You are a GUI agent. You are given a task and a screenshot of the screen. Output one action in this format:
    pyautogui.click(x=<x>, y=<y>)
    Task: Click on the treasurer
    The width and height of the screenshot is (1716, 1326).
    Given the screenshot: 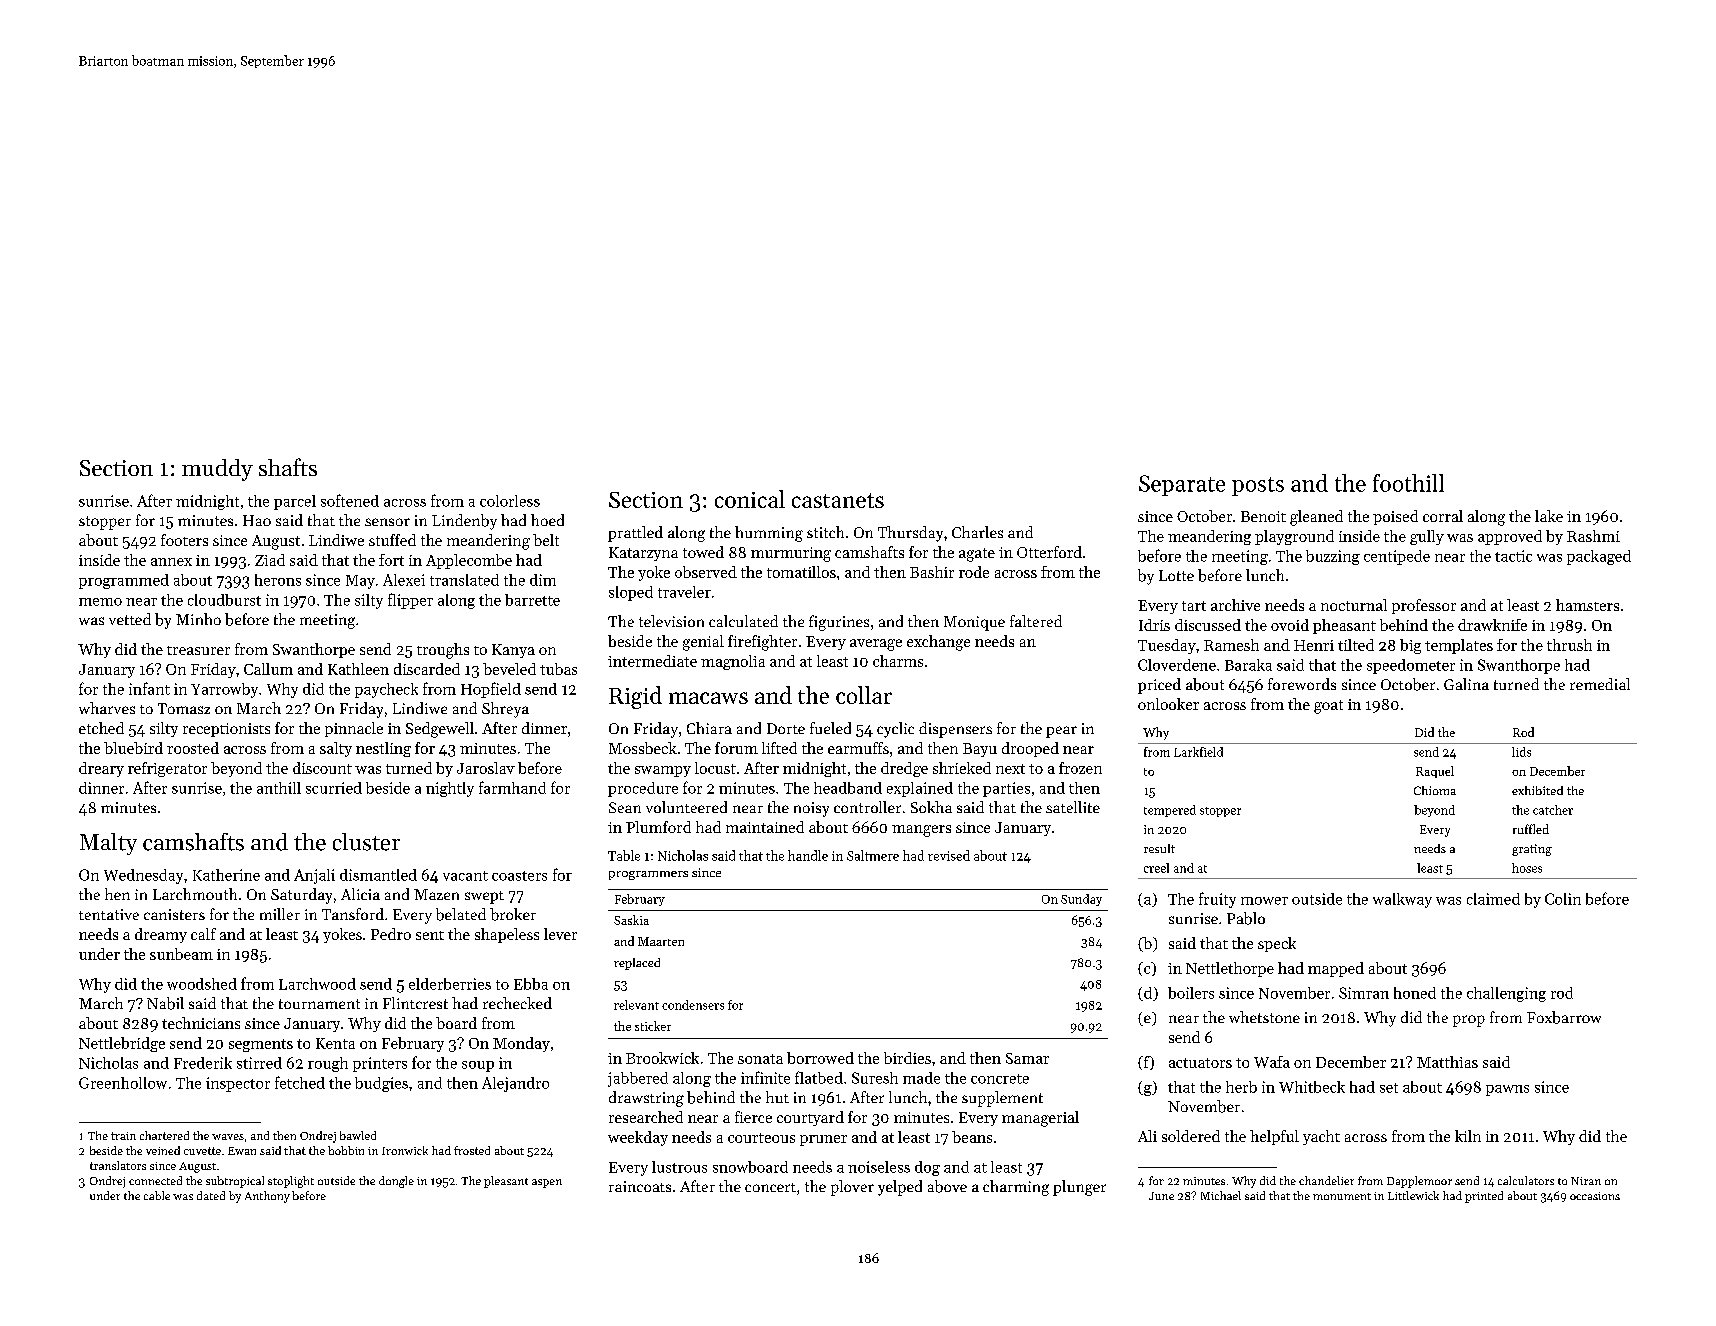 What is the action you would take?
    pyautogui.click(x=198, y=650)
